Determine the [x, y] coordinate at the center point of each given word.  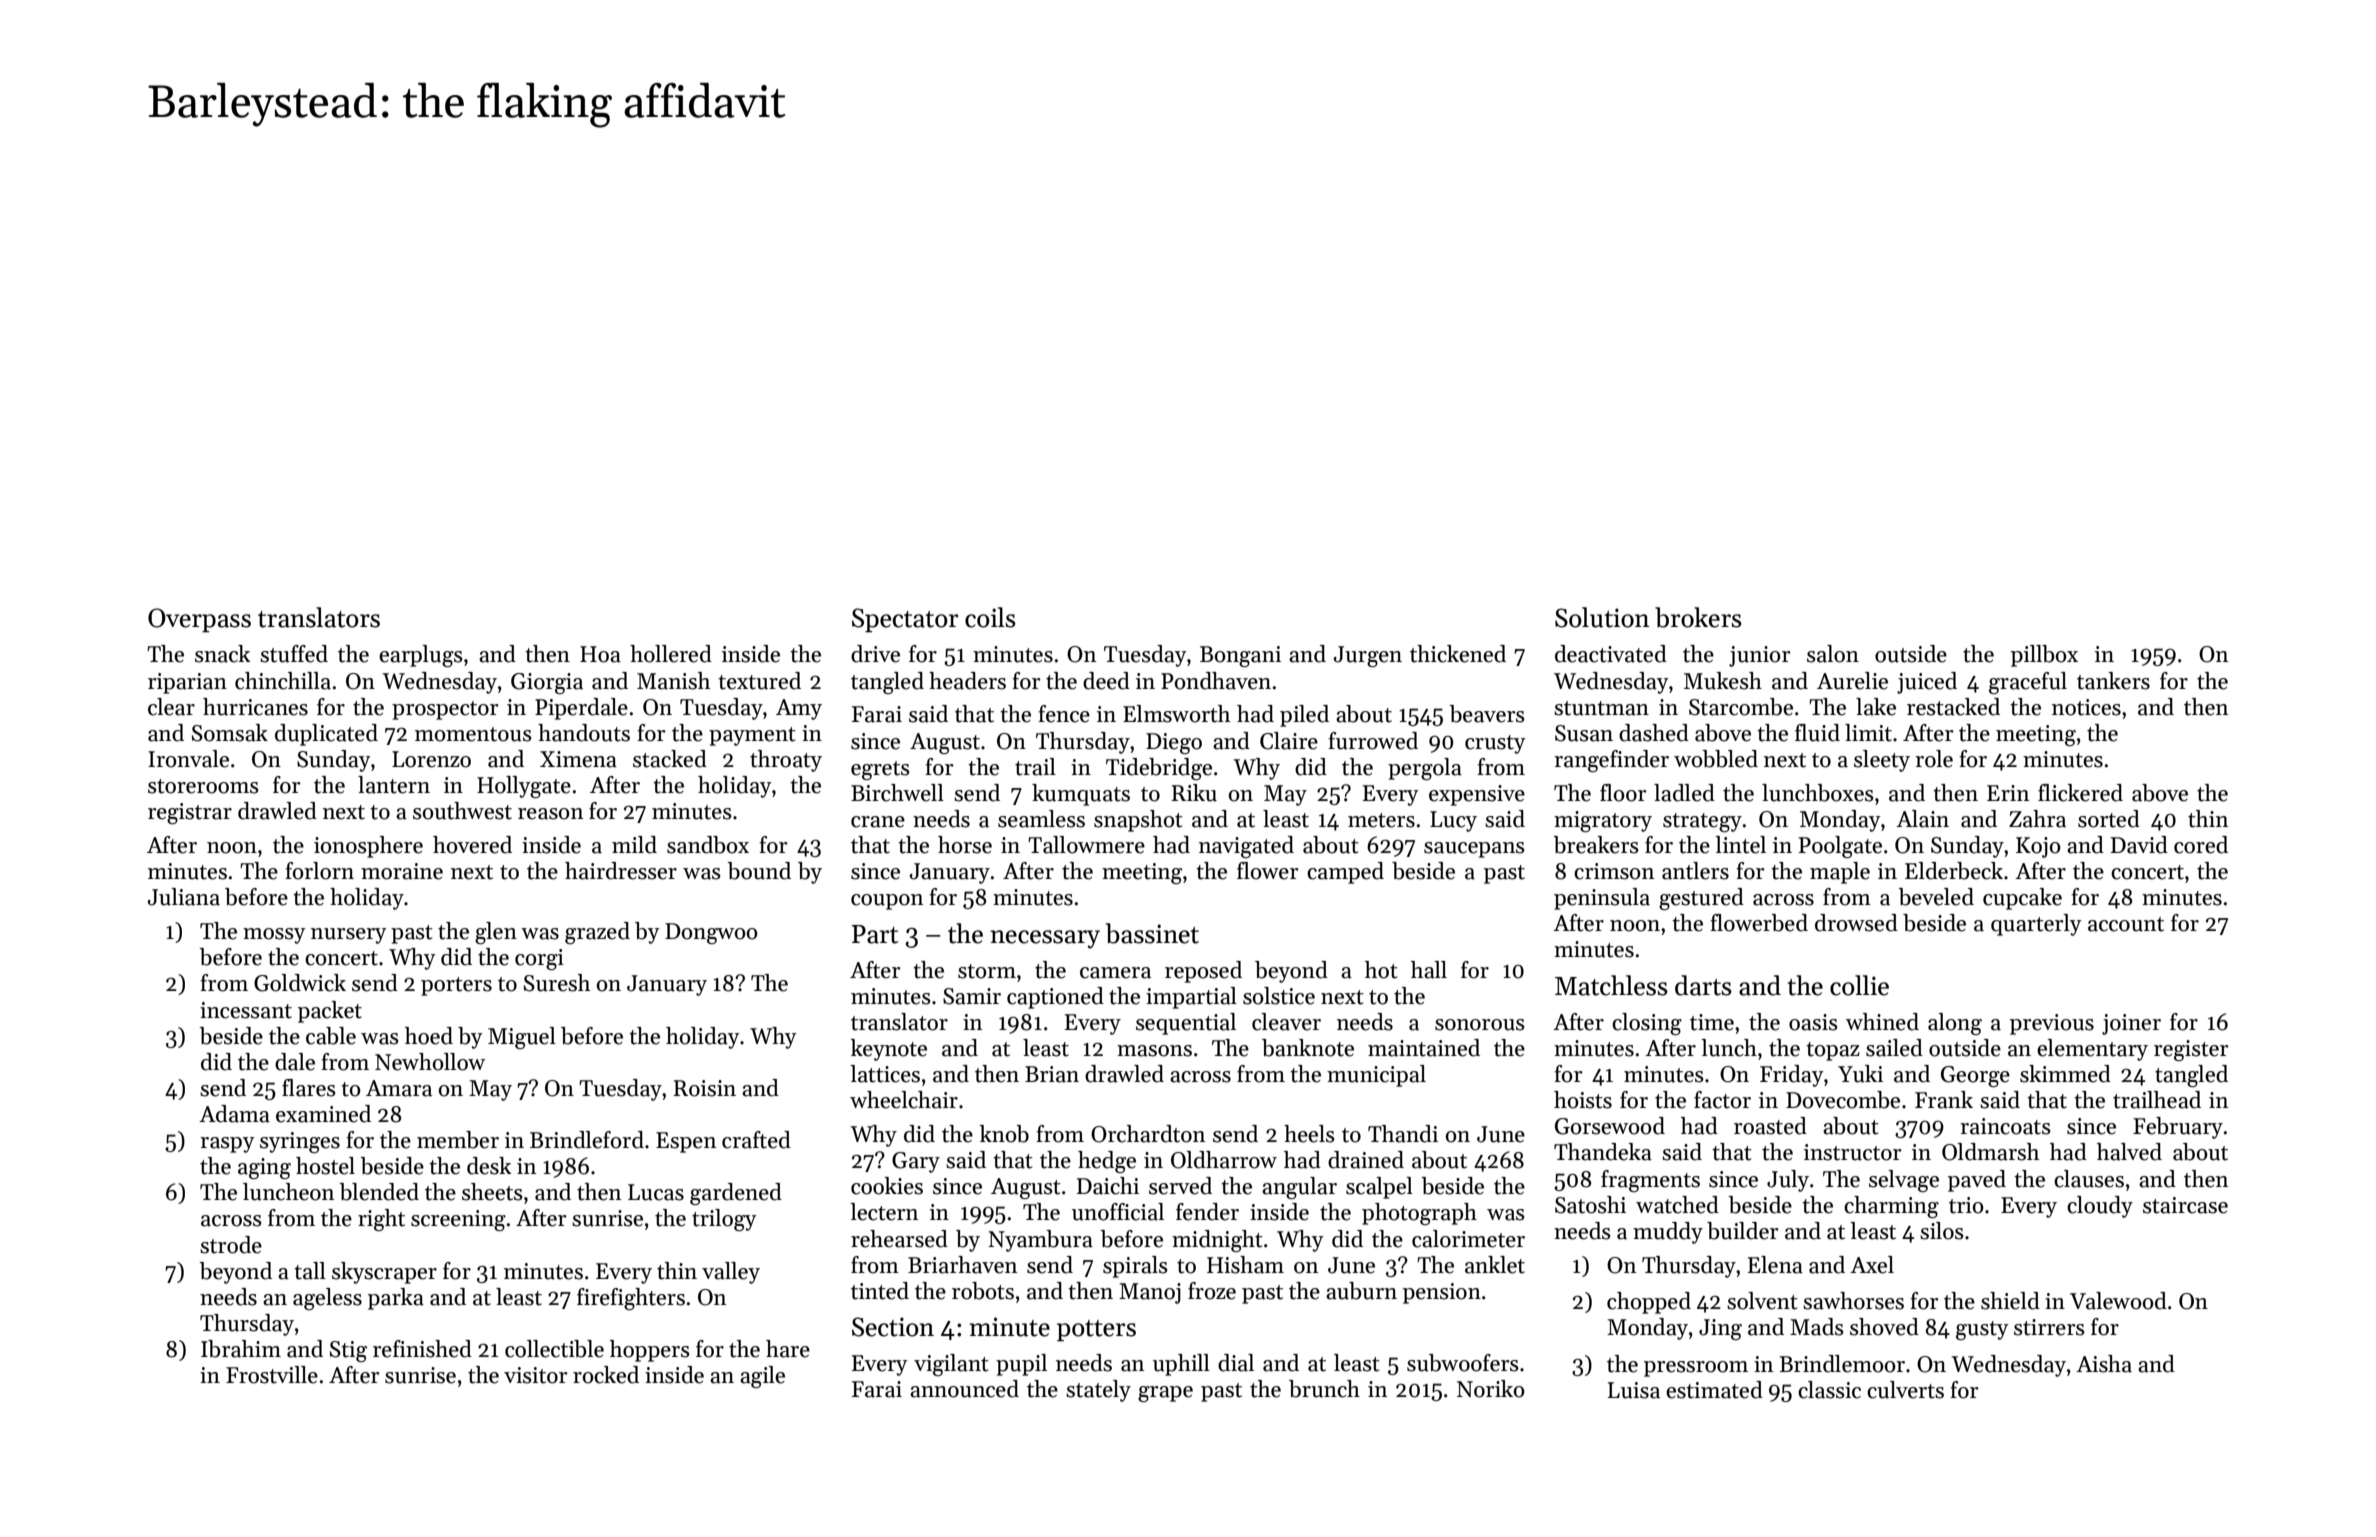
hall [1429, 970]
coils [990, 617]
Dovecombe [1843, 1100]
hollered [671, 654]
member [458, 1140]
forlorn [319, 871]
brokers [1698, 617]
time [1712, 1022]
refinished [422, 1349]
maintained [1424, 1048]
